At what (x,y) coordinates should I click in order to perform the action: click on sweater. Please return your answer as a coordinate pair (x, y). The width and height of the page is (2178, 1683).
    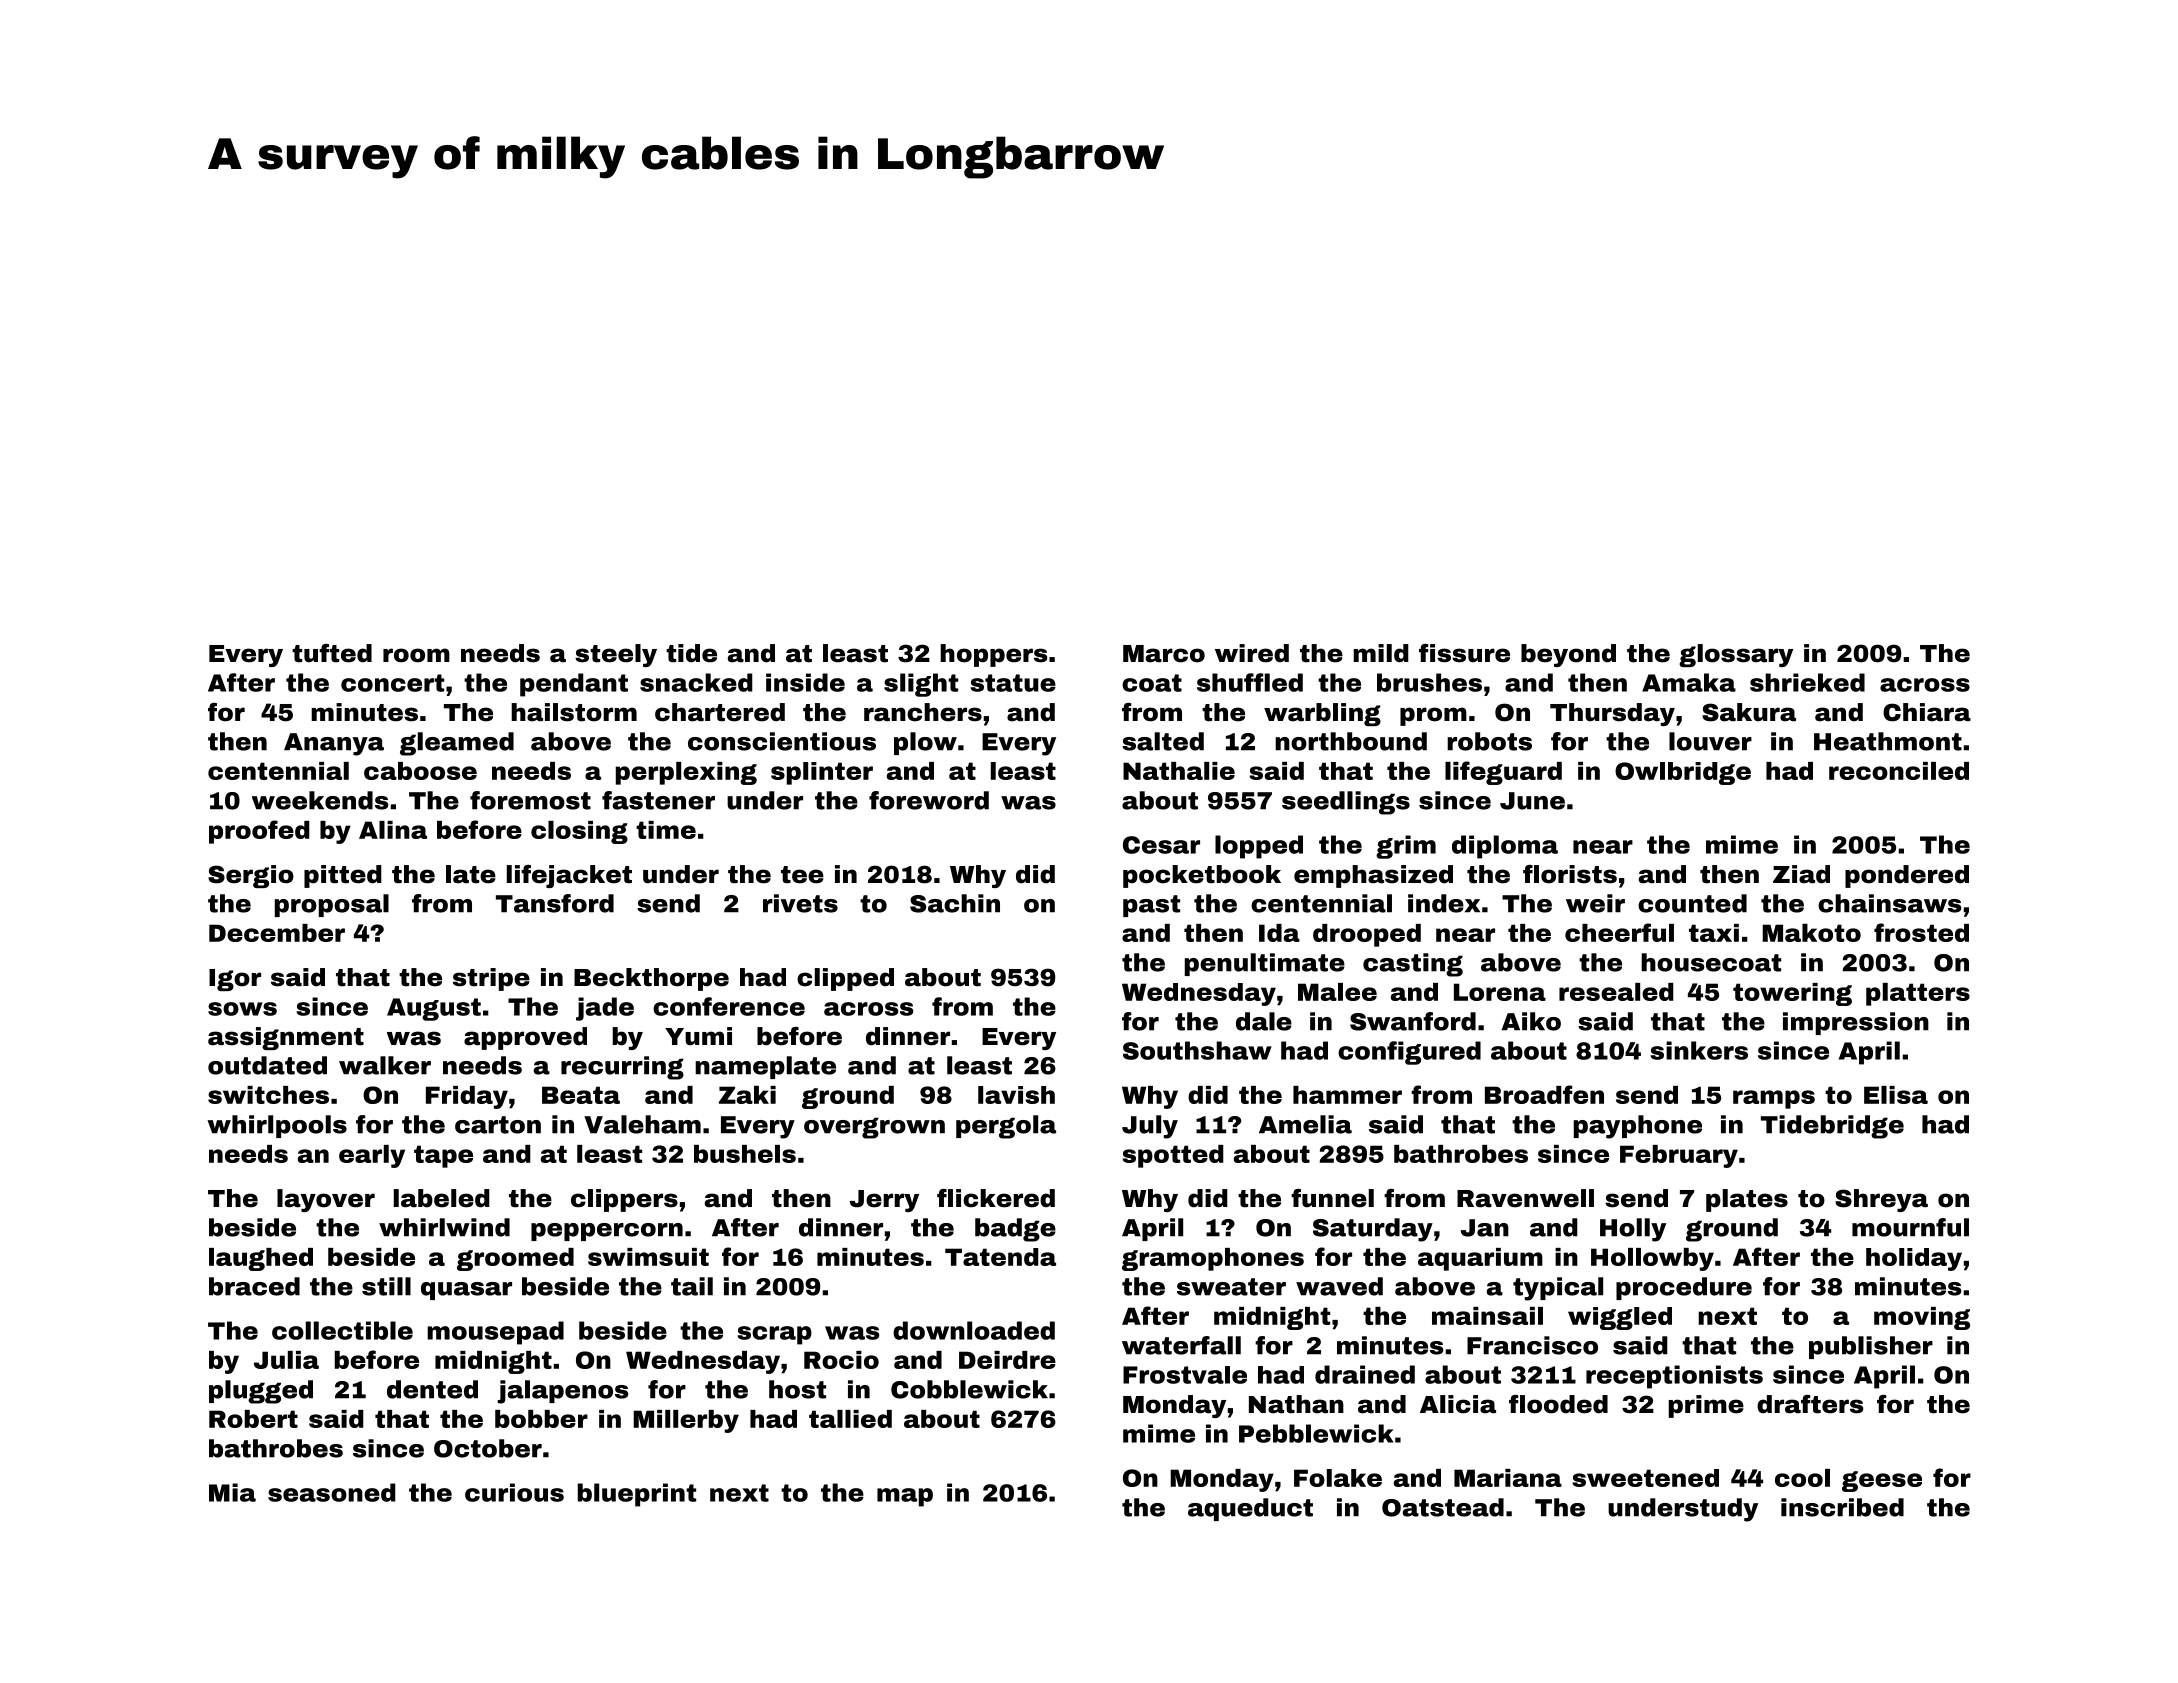
    Looking at the image, I should click on (1231, 1287).
